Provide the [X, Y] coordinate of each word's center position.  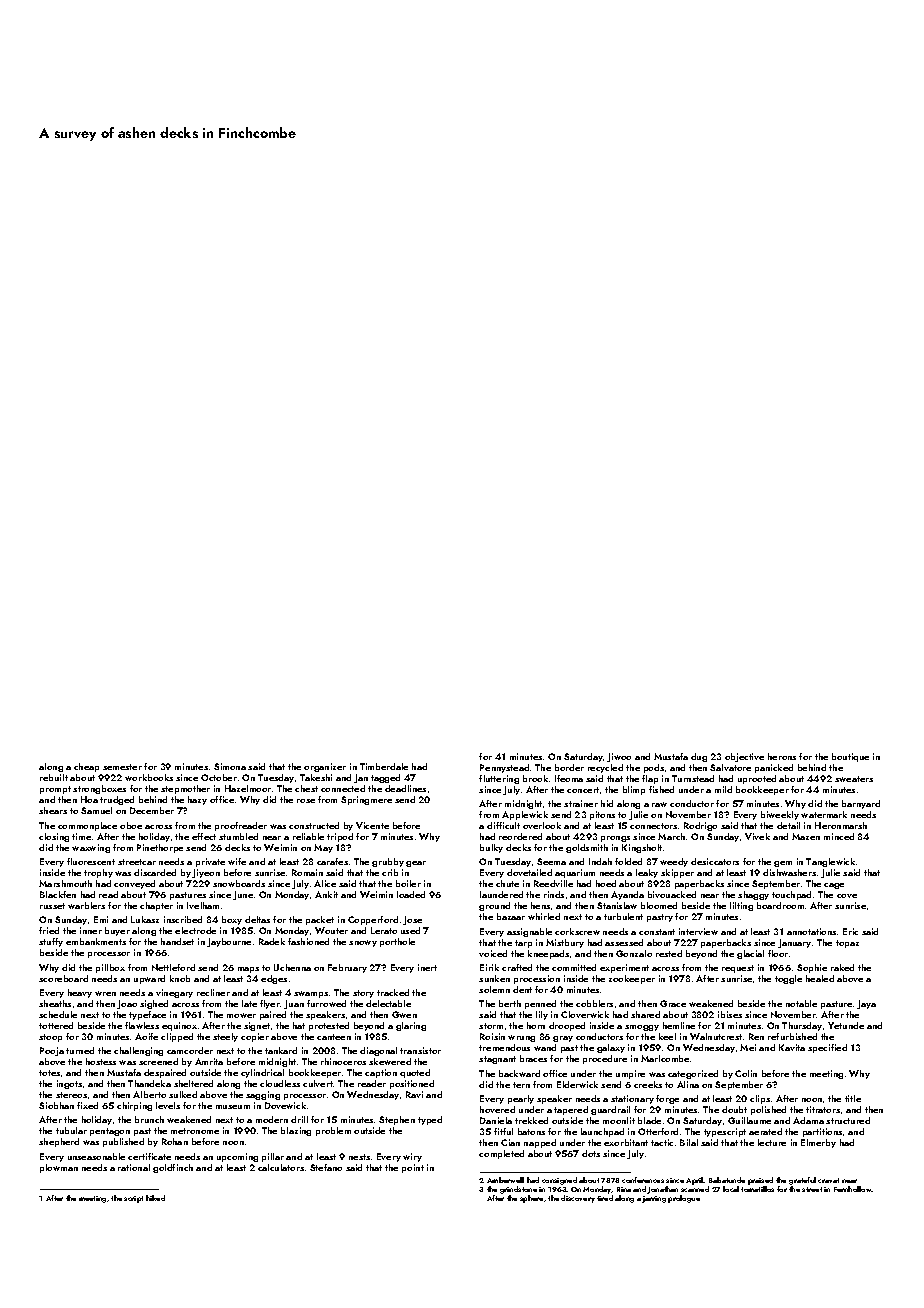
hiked [155, 1198]
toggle [788, 979]
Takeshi [316, 777]
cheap [86, 767]
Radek [272, 941]
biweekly [780, 815]
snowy [363, 943]
